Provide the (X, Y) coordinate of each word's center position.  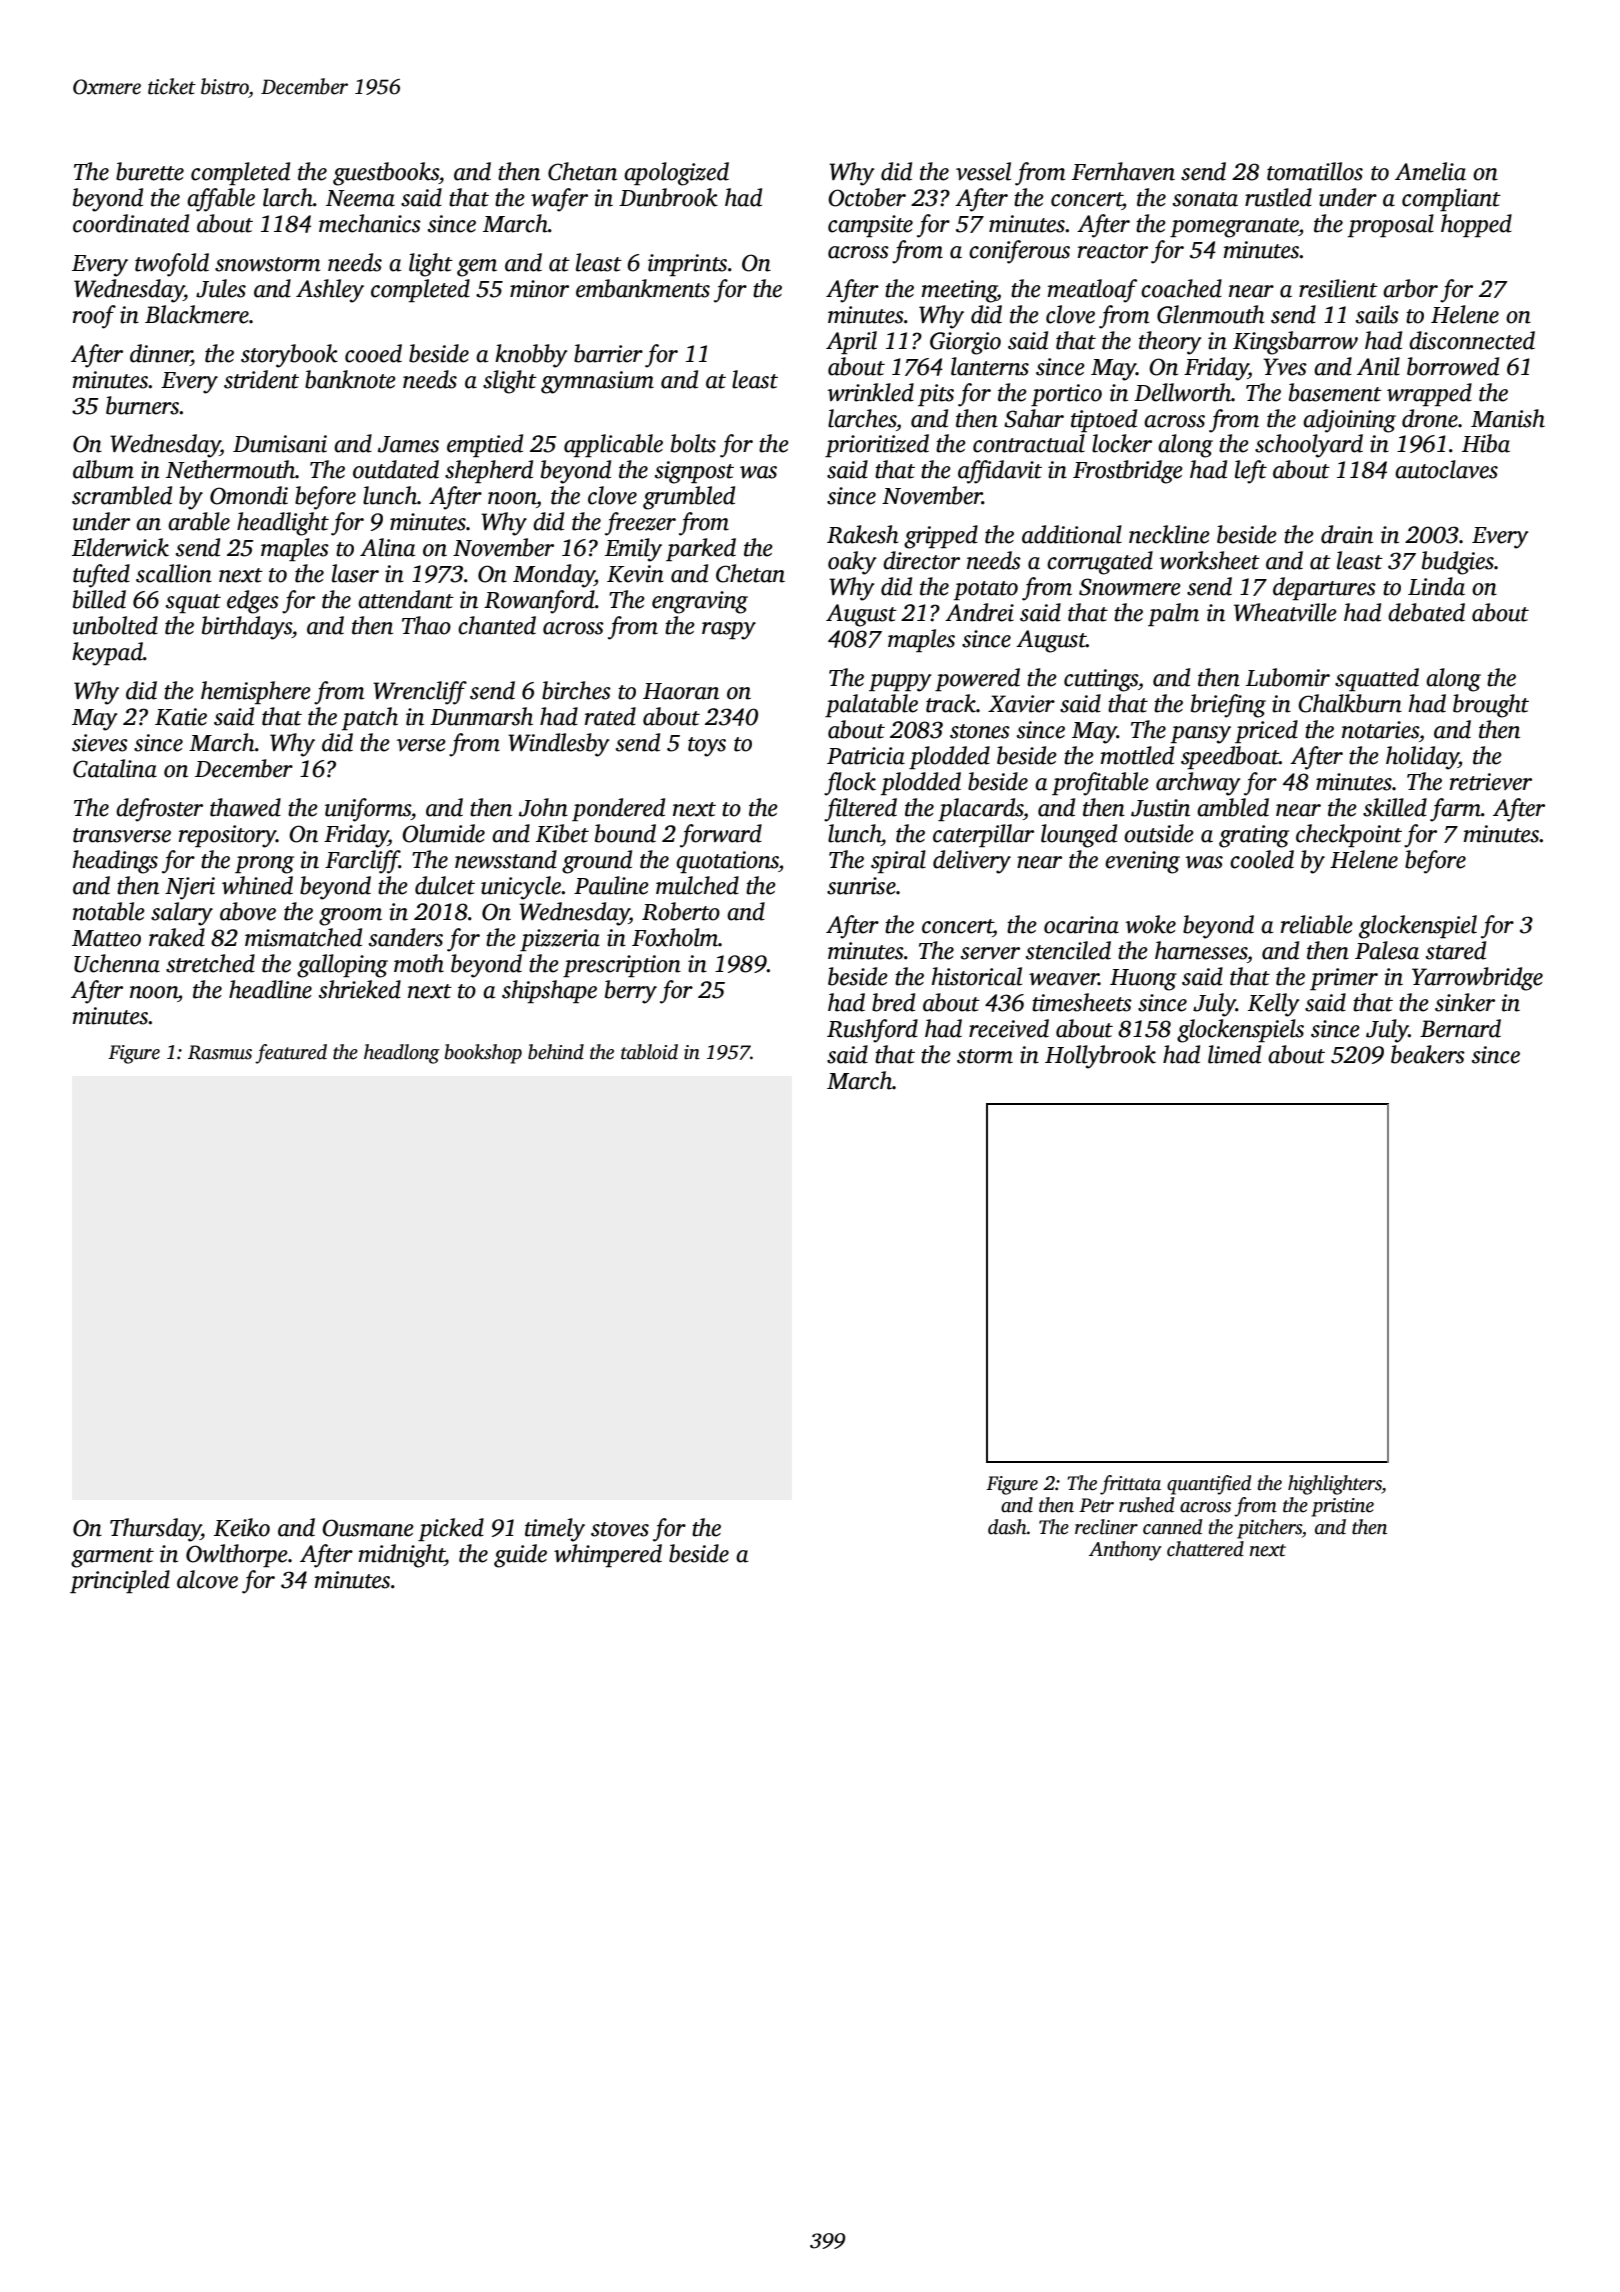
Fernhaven (1123, 171)
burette (150, 171)
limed (1234, 1054)
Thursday (155, 1530)
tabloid (649, 1052)
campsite (870, 226)
